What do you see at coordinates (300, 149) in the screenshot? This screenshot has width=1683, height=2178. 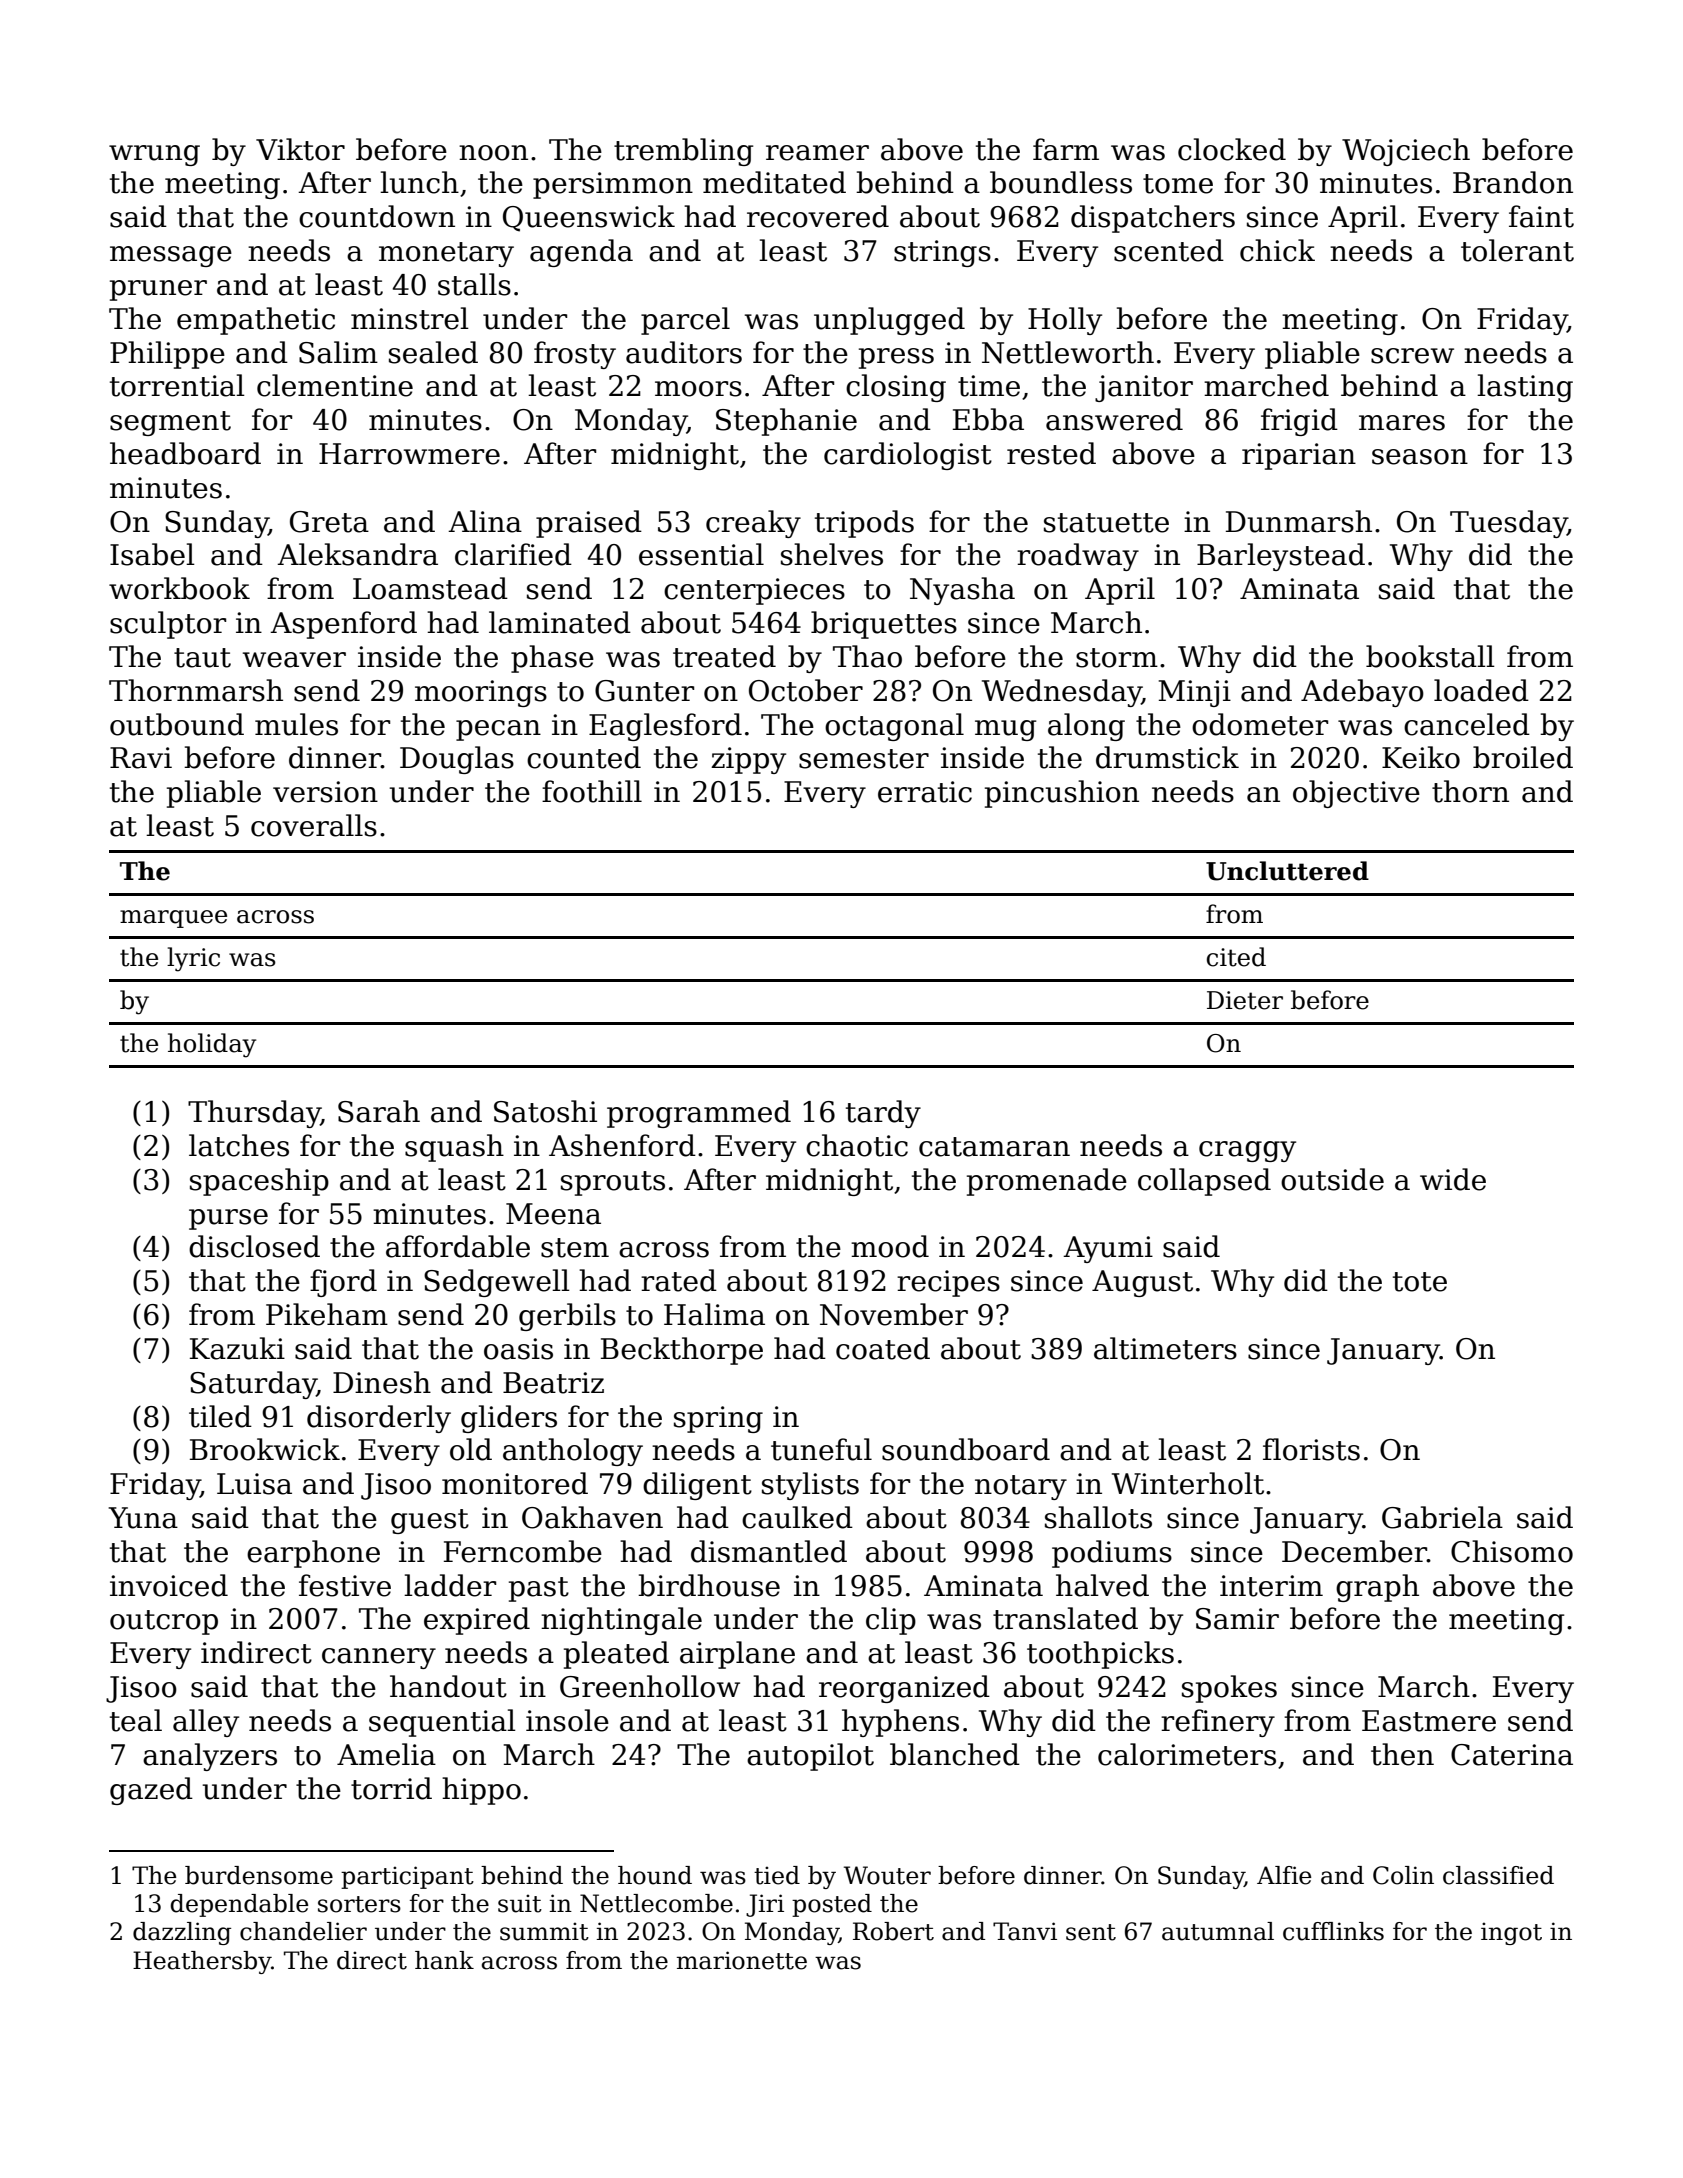 I see `Viktor` at bounding box center [300, 149].
